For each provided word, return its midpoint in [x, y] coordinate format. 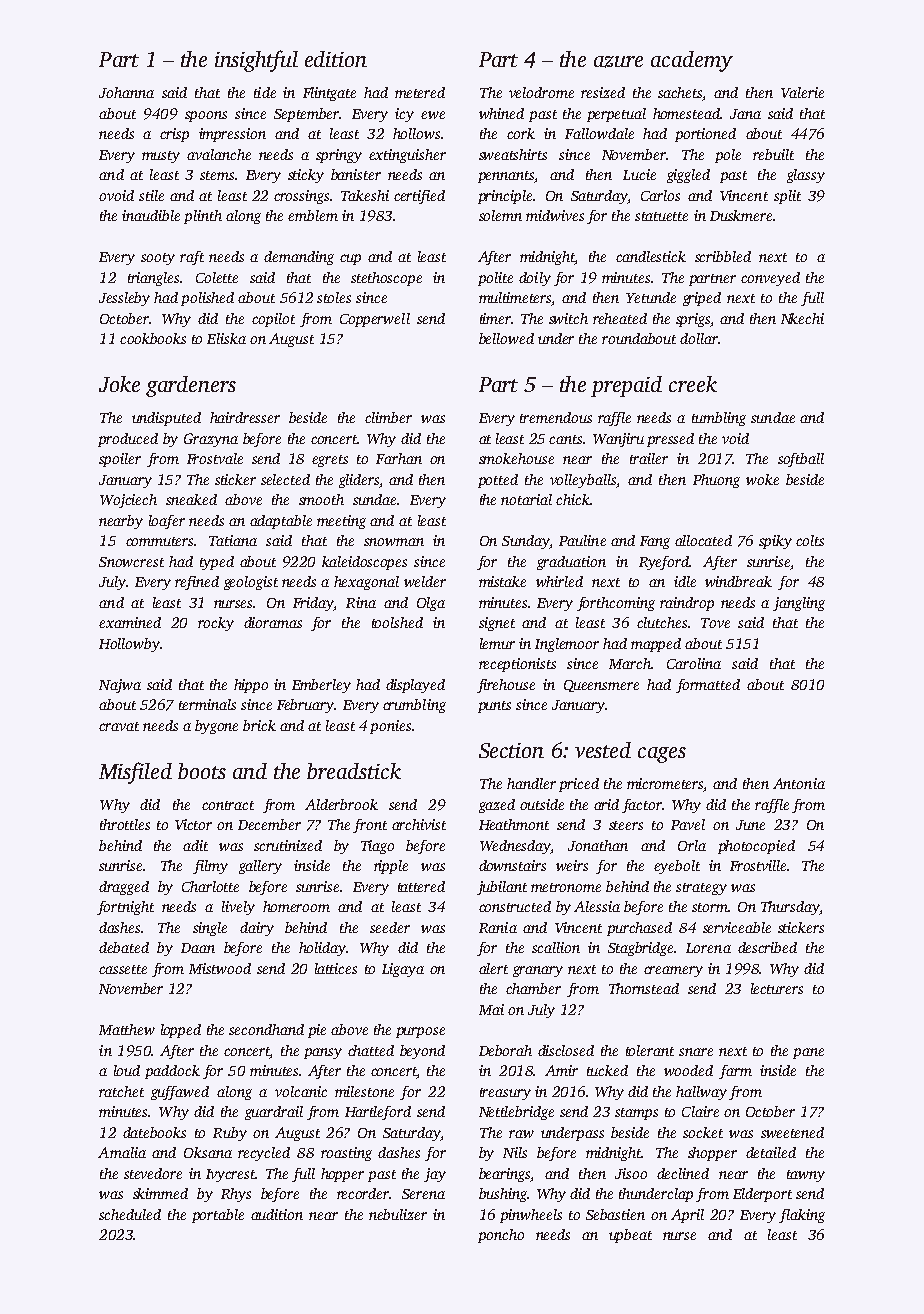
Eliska [226, 338]
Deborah [505, 1050]
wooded [688, 1070]
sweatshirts [513, 154]
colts [810, 540]
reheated [620, 318]
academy [692, 61]
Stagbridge [640, 949]
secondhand [266, 1029]
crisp [174, 135]
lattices [336, 968]
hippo [251, 686]
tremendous [556, 417]
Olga [431, 604]
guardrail [274, 1113]
